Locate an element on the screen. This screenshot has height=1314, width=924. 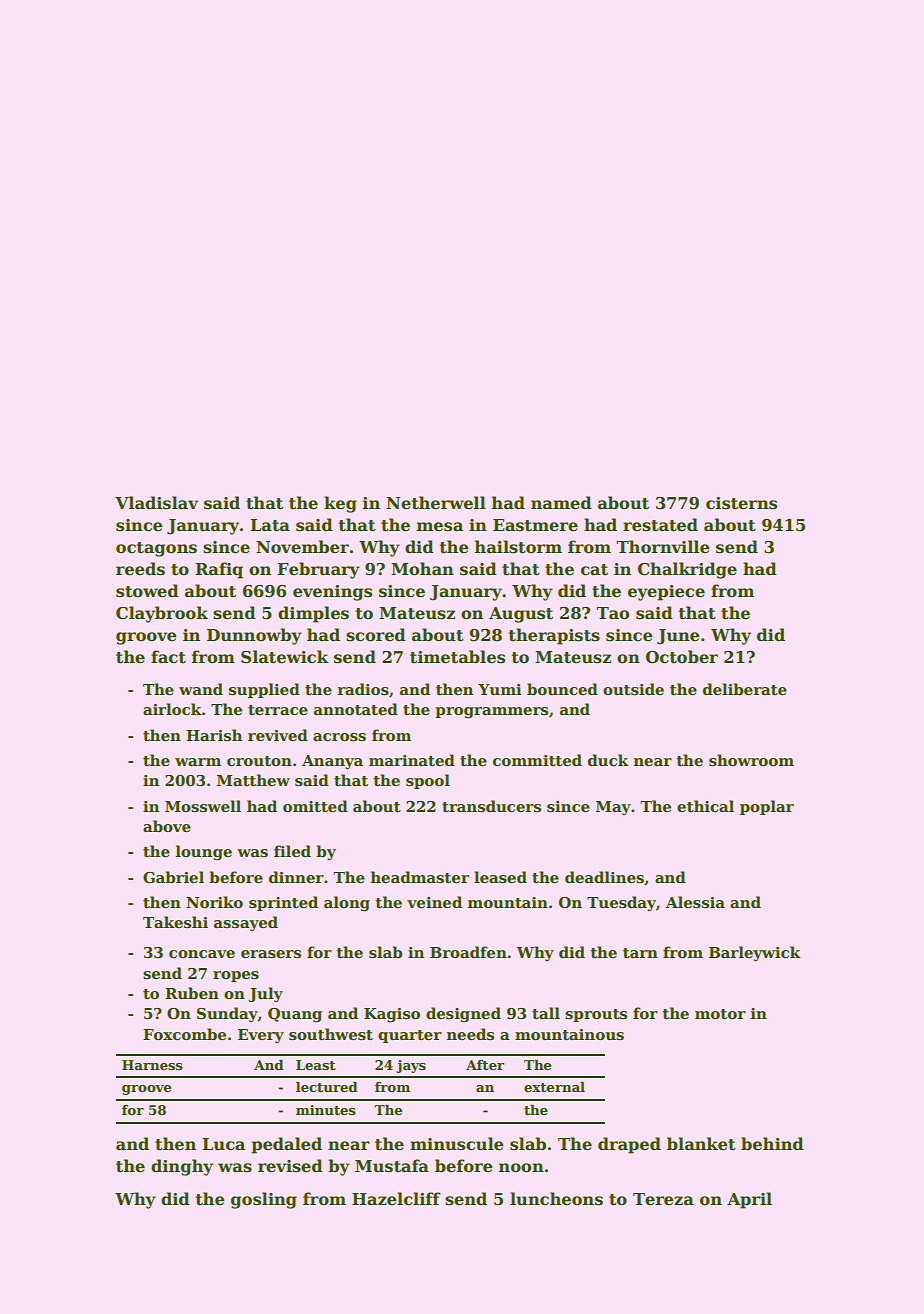
jays is located at coordinates (411, 1066).
